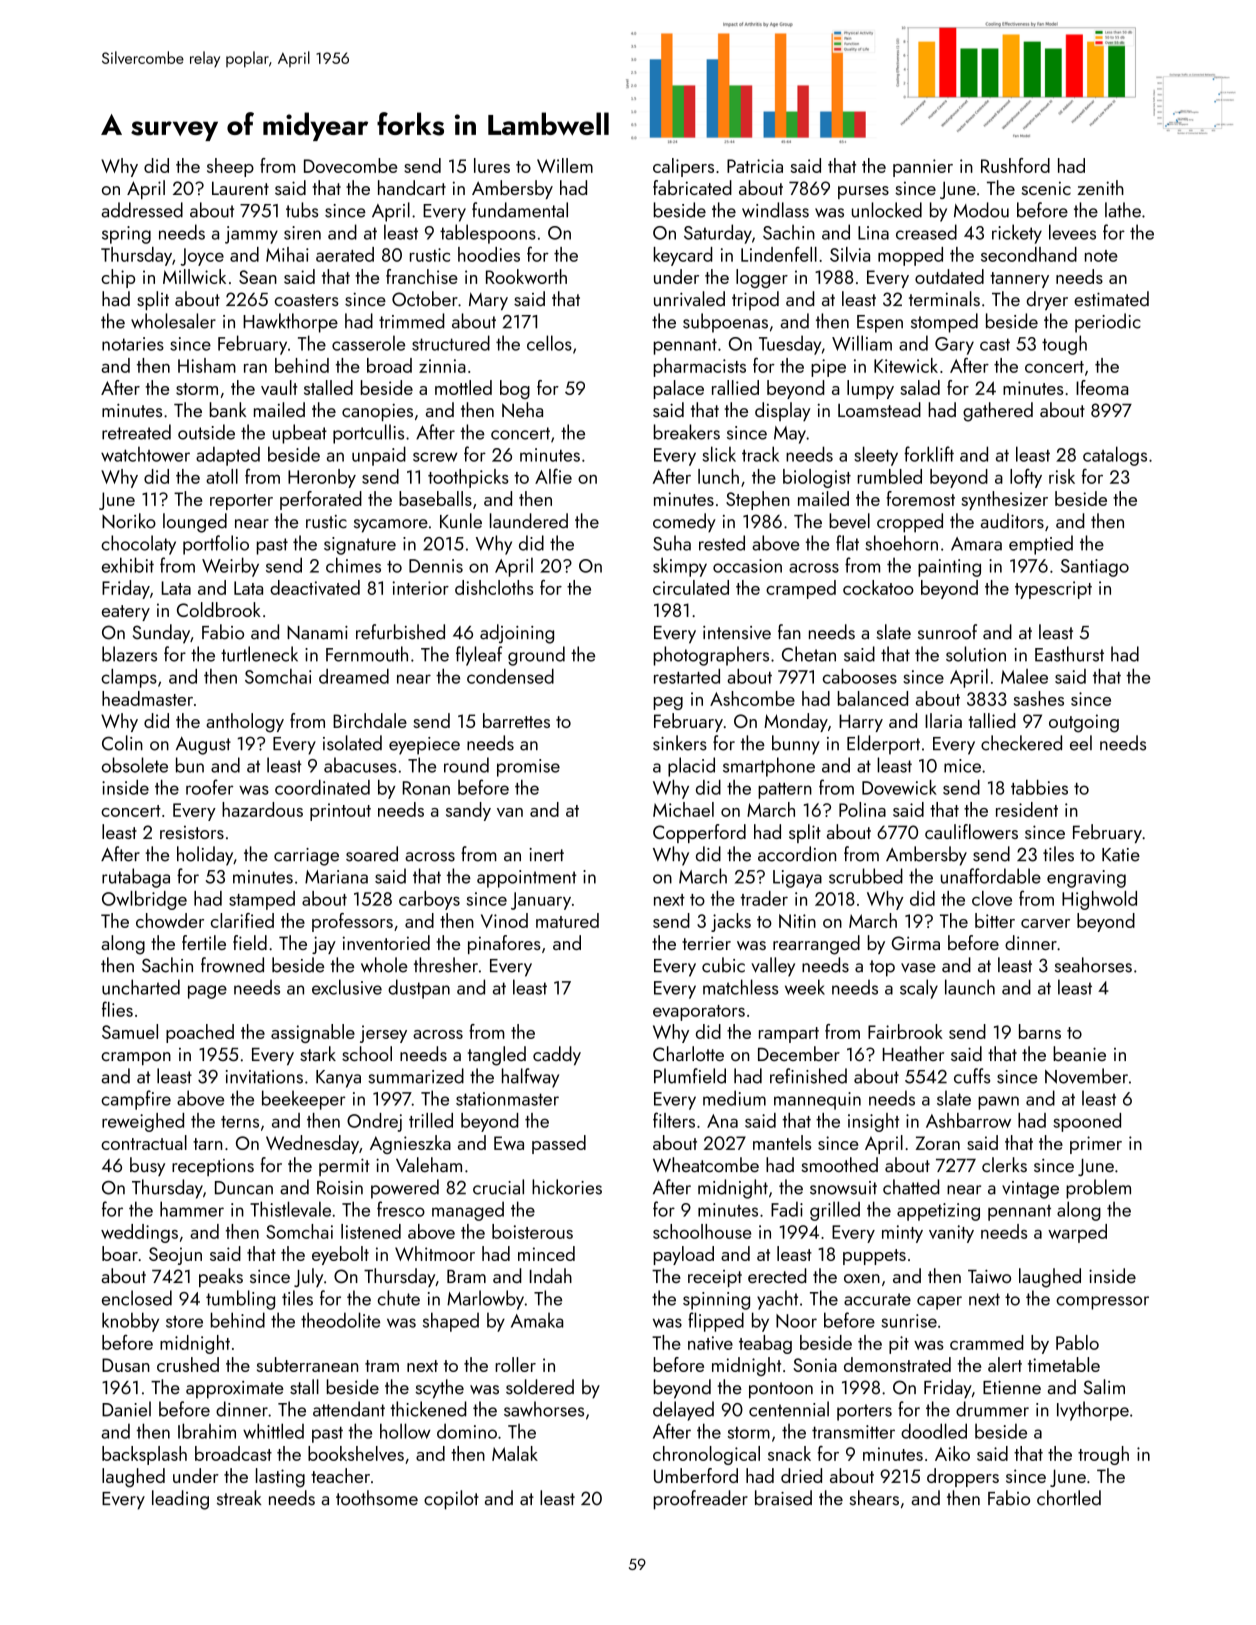 This document has width=1256, height=1625. I want to click on jammy, so click(251, 235).
